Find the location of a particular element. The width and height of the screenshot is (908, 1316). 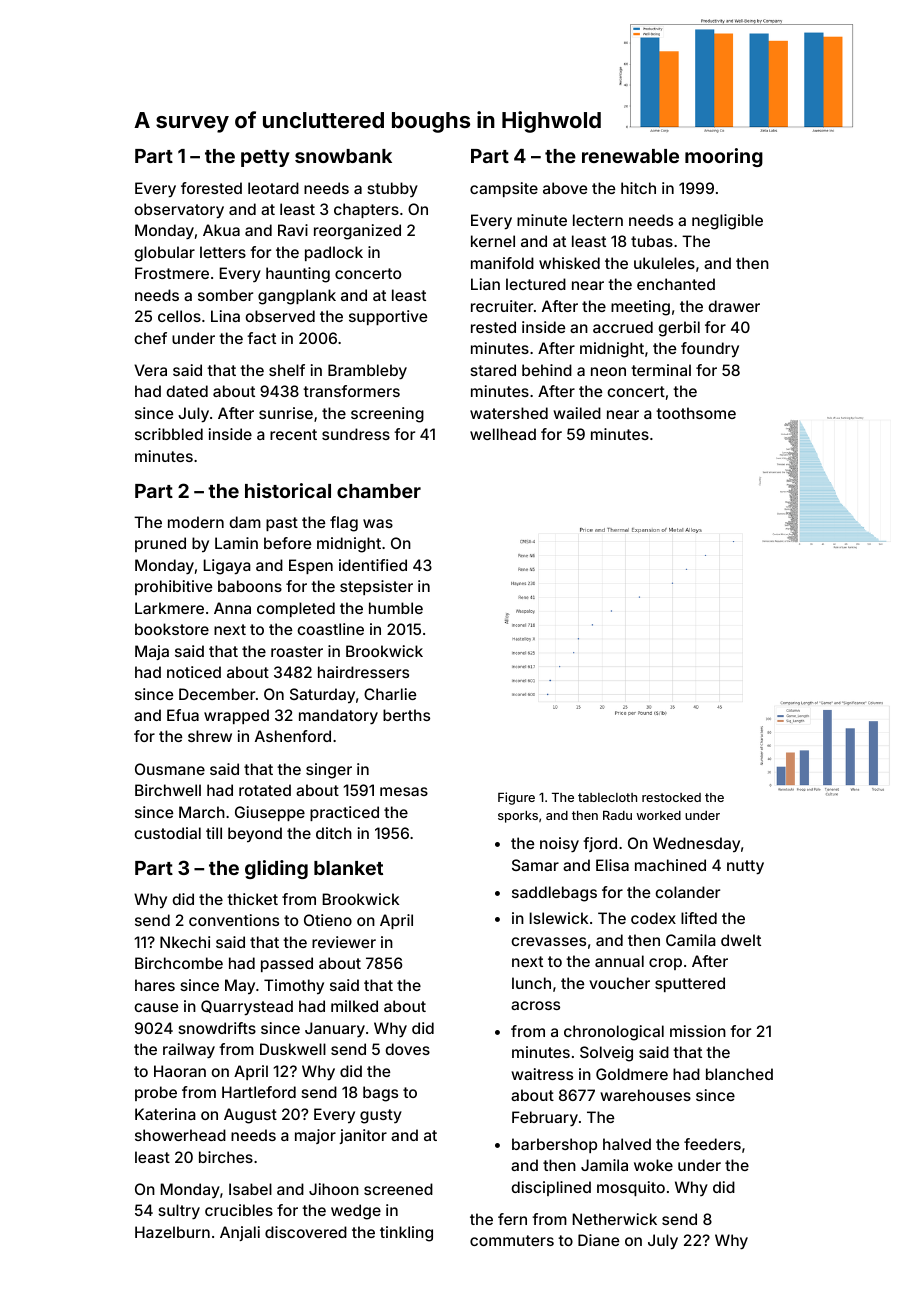

terminal is located at coordinates (661, 370).
